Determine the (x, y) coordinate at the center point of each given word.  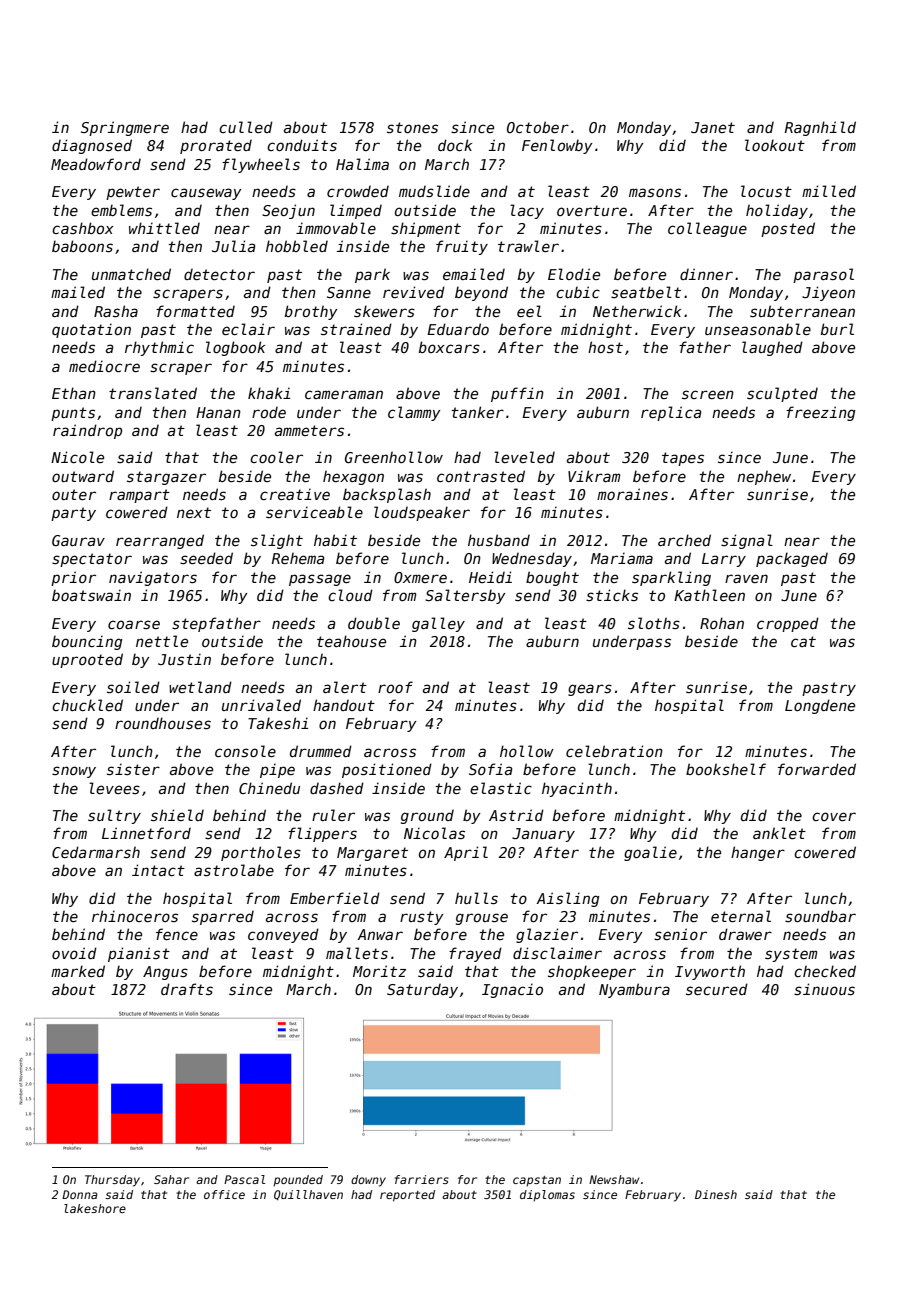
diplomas (547, 1196)
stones (412, 127)
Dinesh (716, 1194)
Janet (713, 127)
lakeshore (95, 1208)
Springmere (125, 128)
